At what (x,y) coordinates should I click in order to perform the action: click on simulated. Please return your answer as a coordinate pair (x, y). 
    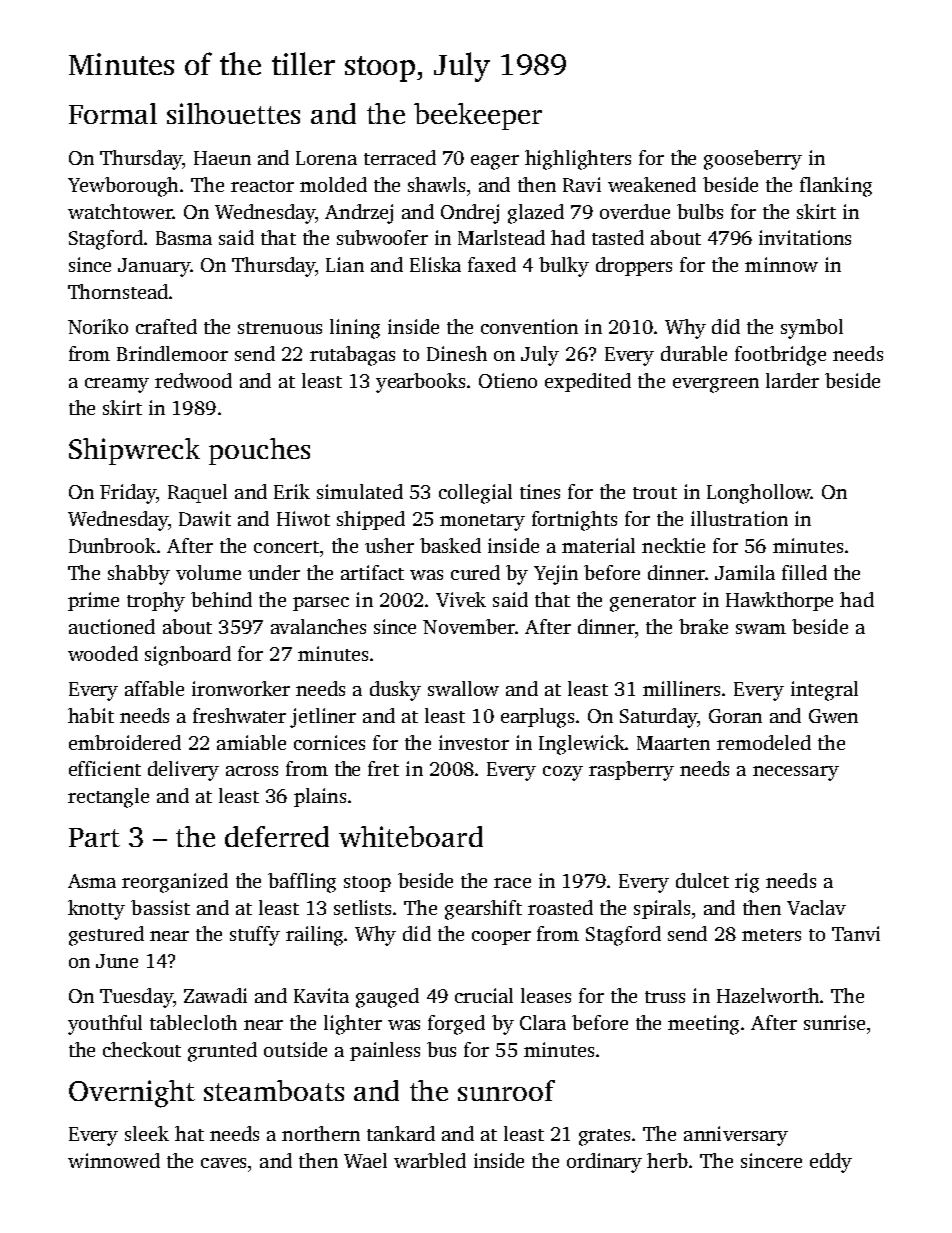
    Looking at the image, I should click on (360, 491).
